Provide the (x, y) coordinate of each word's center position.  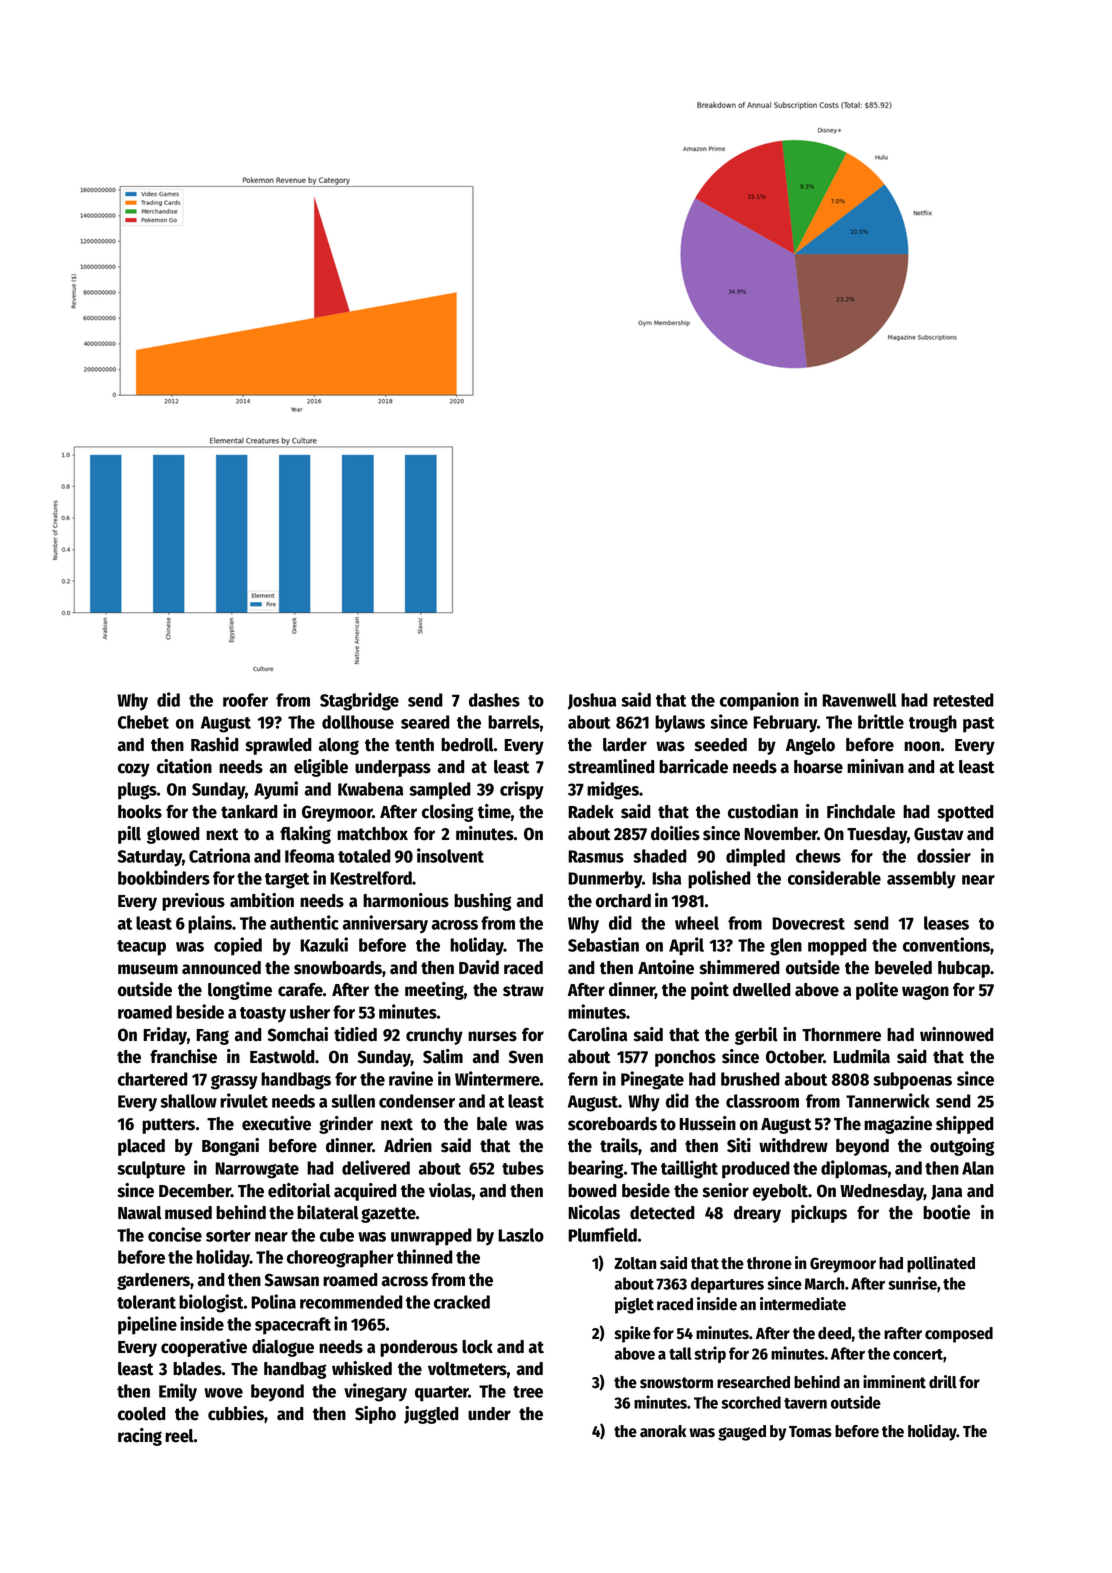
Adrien (408, 1145)
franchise (183, 1056)
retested (963, 700)
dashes (494, 700)
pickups (819, 1214)
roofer (245, 700)
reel (179, 1436)
